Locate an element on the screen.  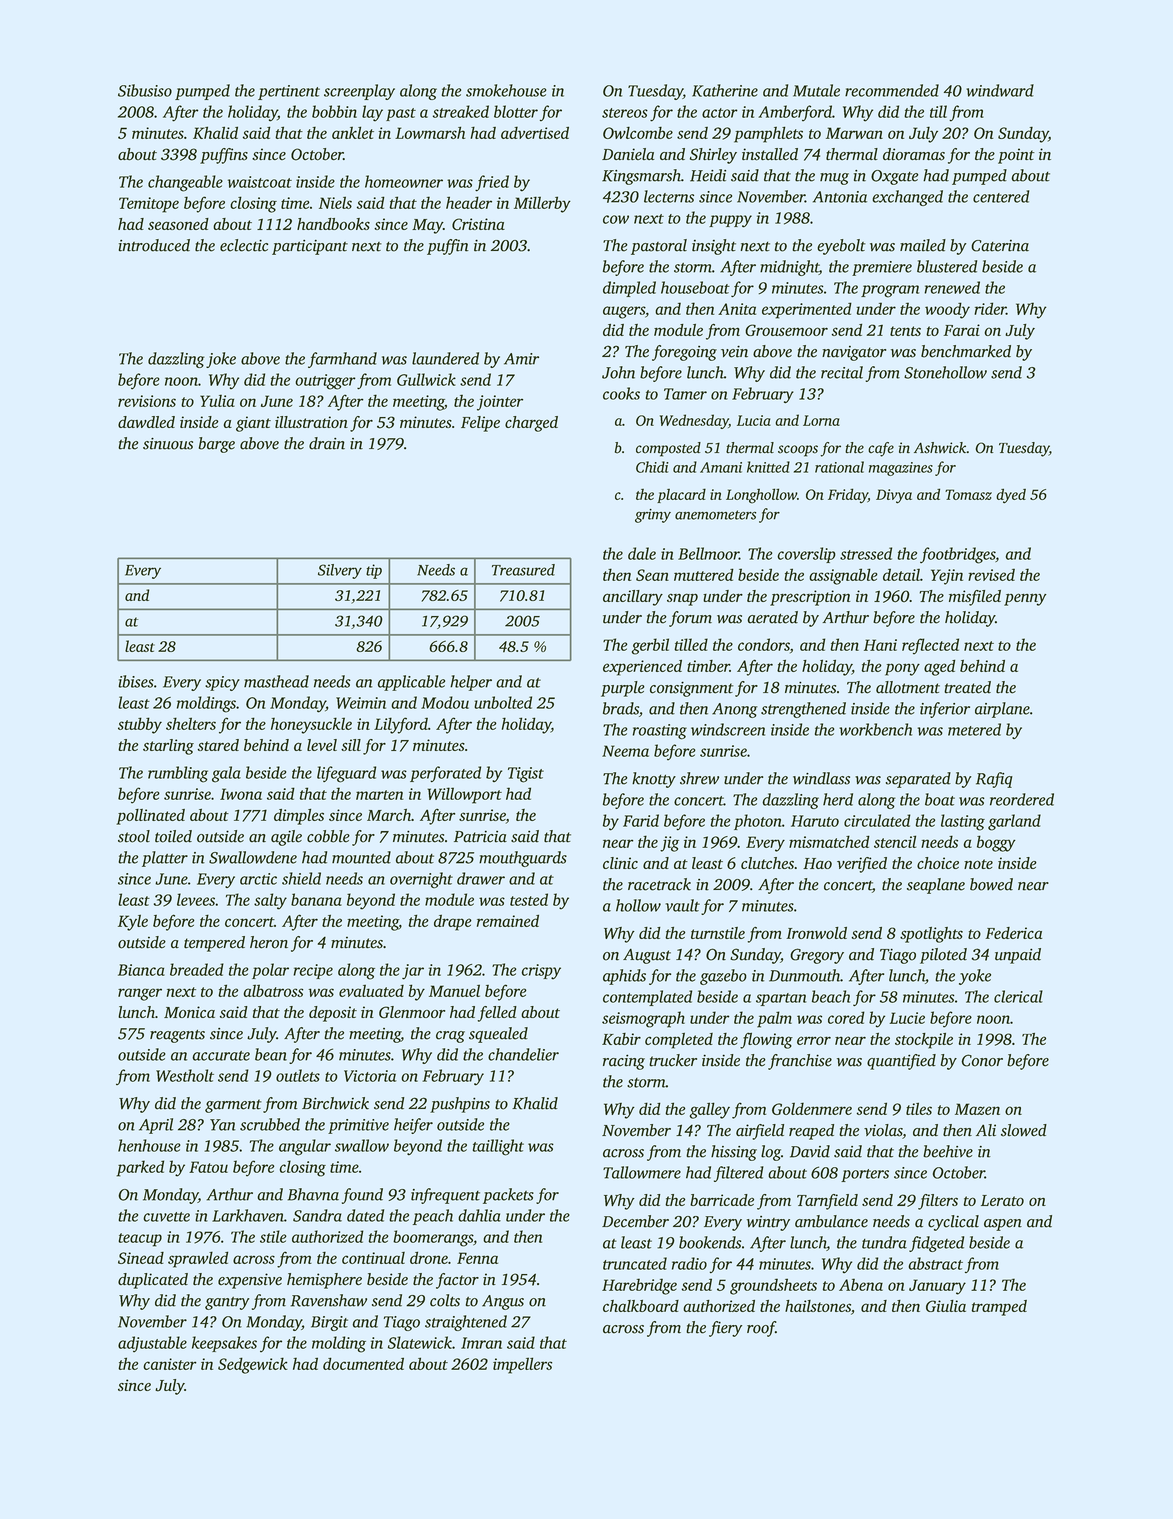
advertised is located at coordinates (535, 133).
